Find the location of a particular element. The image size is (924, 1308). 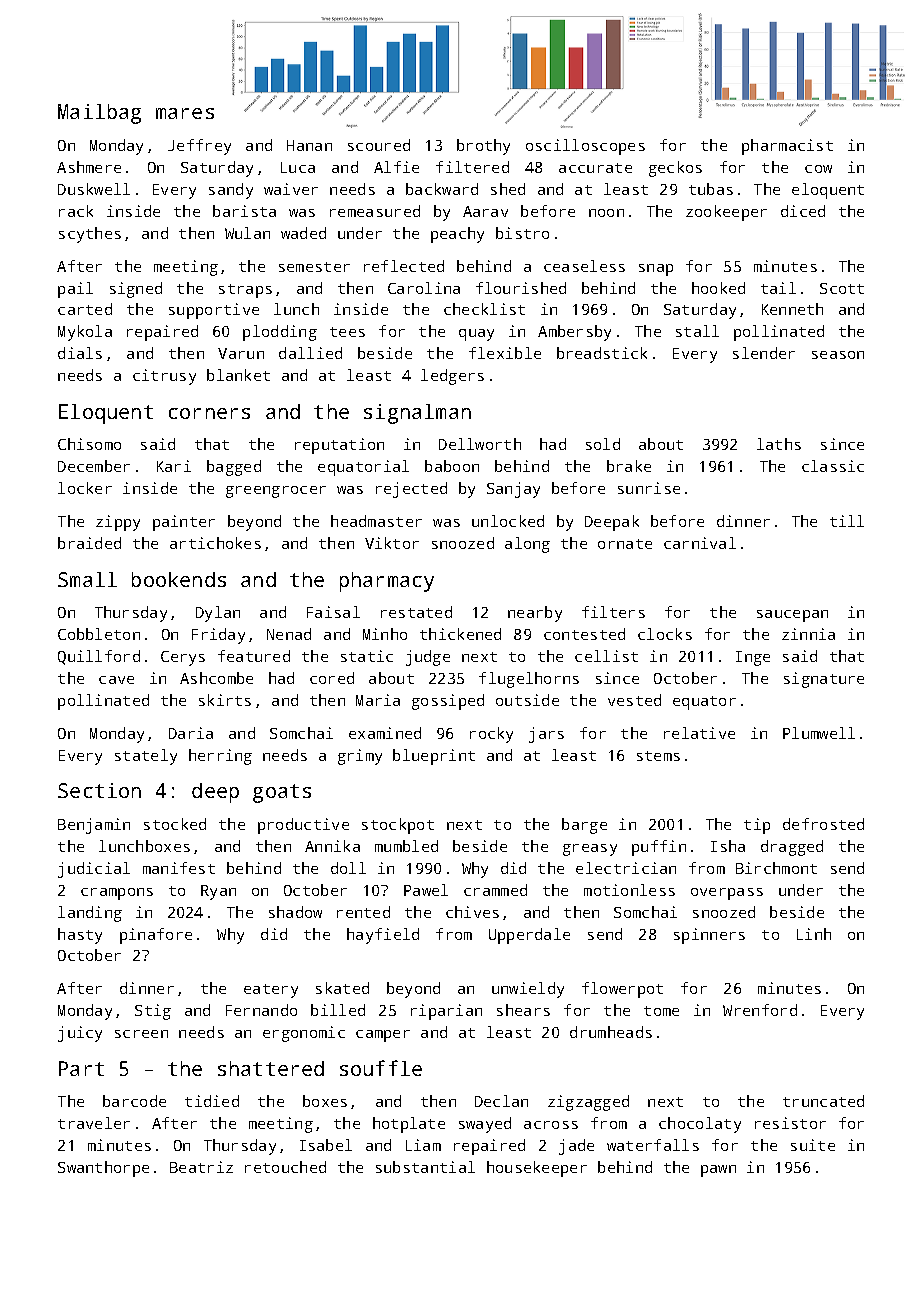

Part is located at coordinates (81, 1068).
